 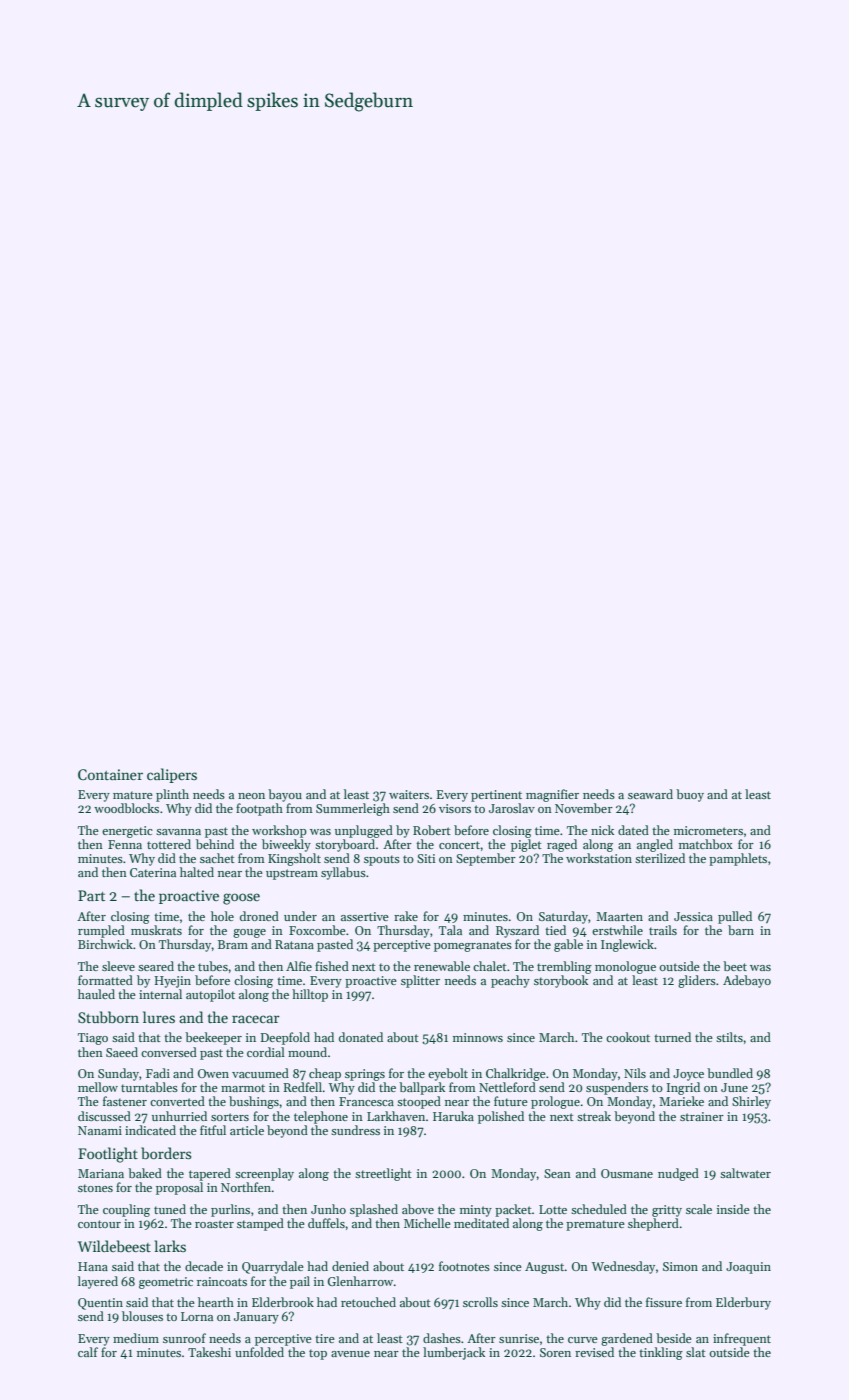 I want to click on sorters, so click(x=230, y=1117).
